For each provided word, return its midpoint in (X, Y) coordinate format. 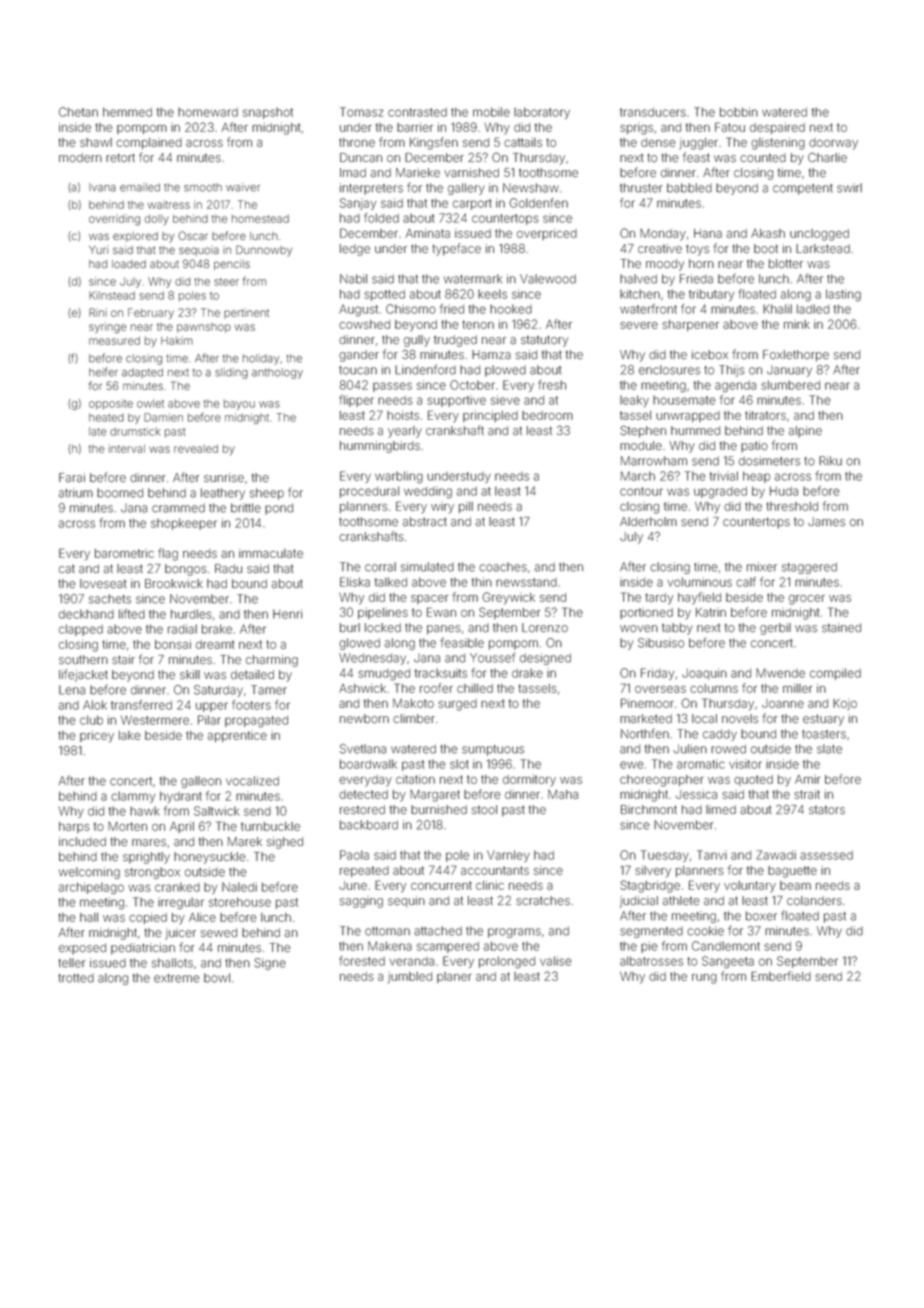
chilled (475, 688)
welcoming (89, 873)
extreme (177, 978)
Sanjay (358, 204)
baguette (792, 872)
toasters (824, 734)
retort (120, 158)
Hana (708, 233)
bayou (239, 404)
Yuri (98, 250)
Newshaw (531, 188)
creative (660, 249)
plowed (505, 371)
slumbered (790, 385)
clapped (81, 630)
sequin (406, 901)
